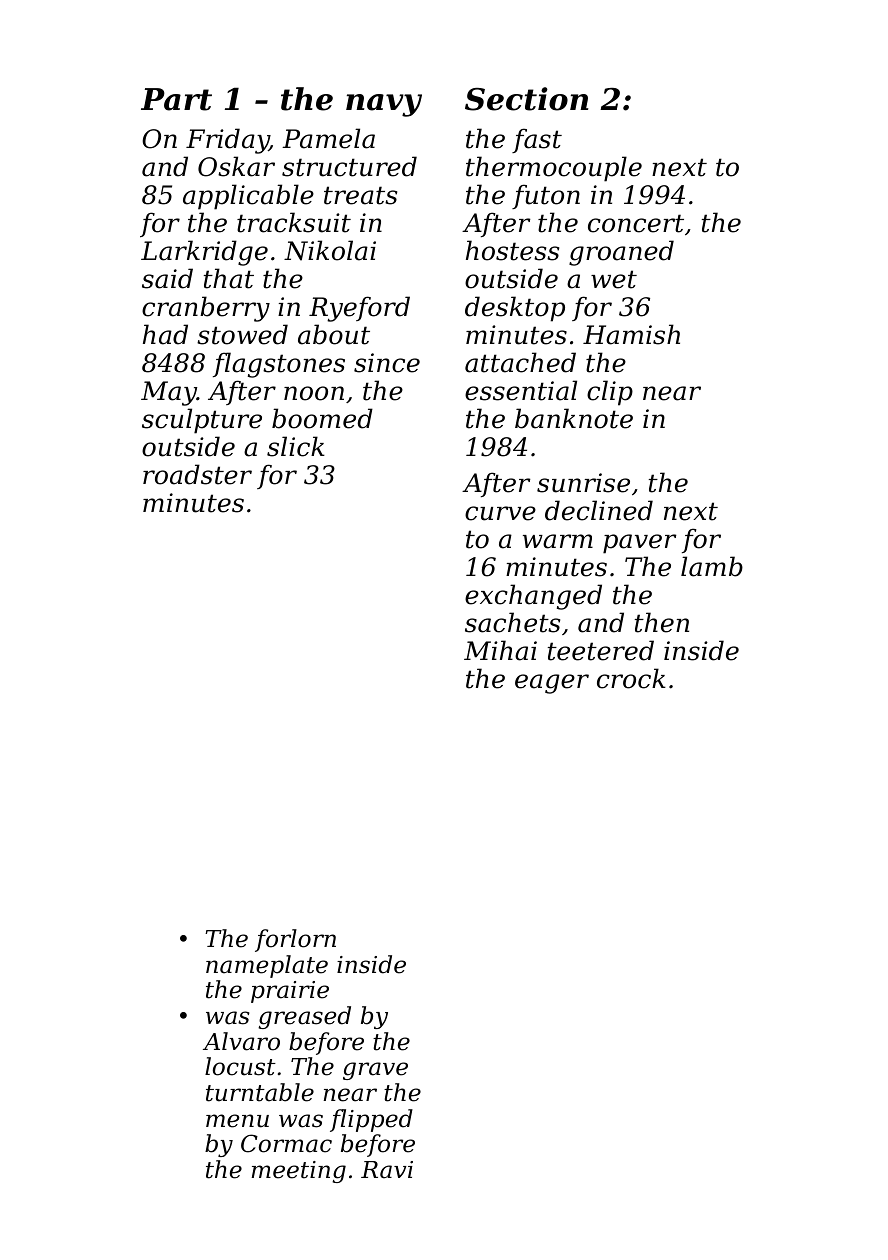 This image has height=1260, width=888. I want to click on lamb, so click(712, 566).
